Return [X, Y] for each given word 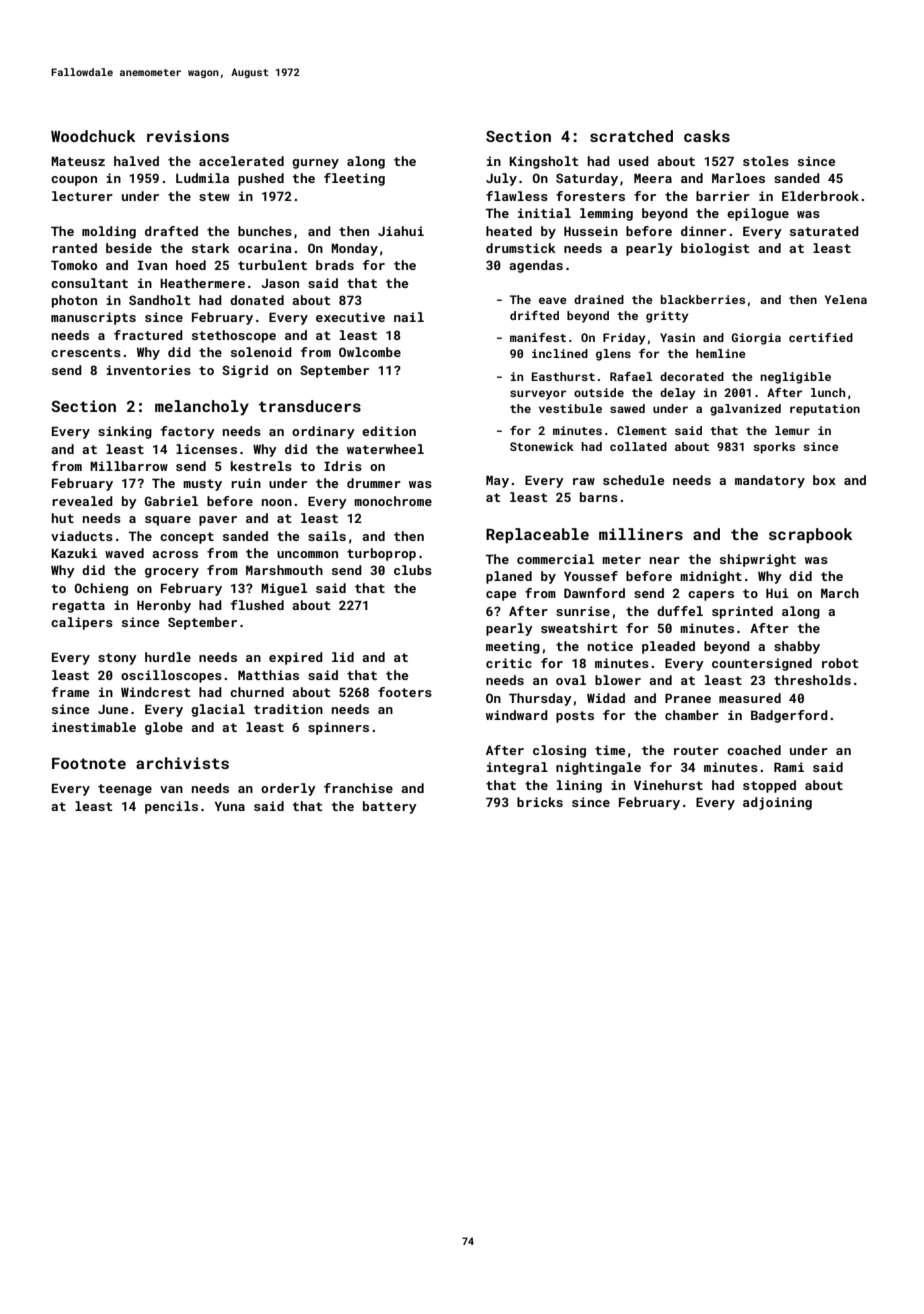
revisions [188, 136]
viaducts [82, 536]
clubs [413, 570]
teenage [125, 790]
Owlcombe [370, 352]
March [840, 593]
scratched [631, 136]
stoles [766, 161]
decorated [692, 376]
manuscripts [93, 318]
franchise [358, 788]
